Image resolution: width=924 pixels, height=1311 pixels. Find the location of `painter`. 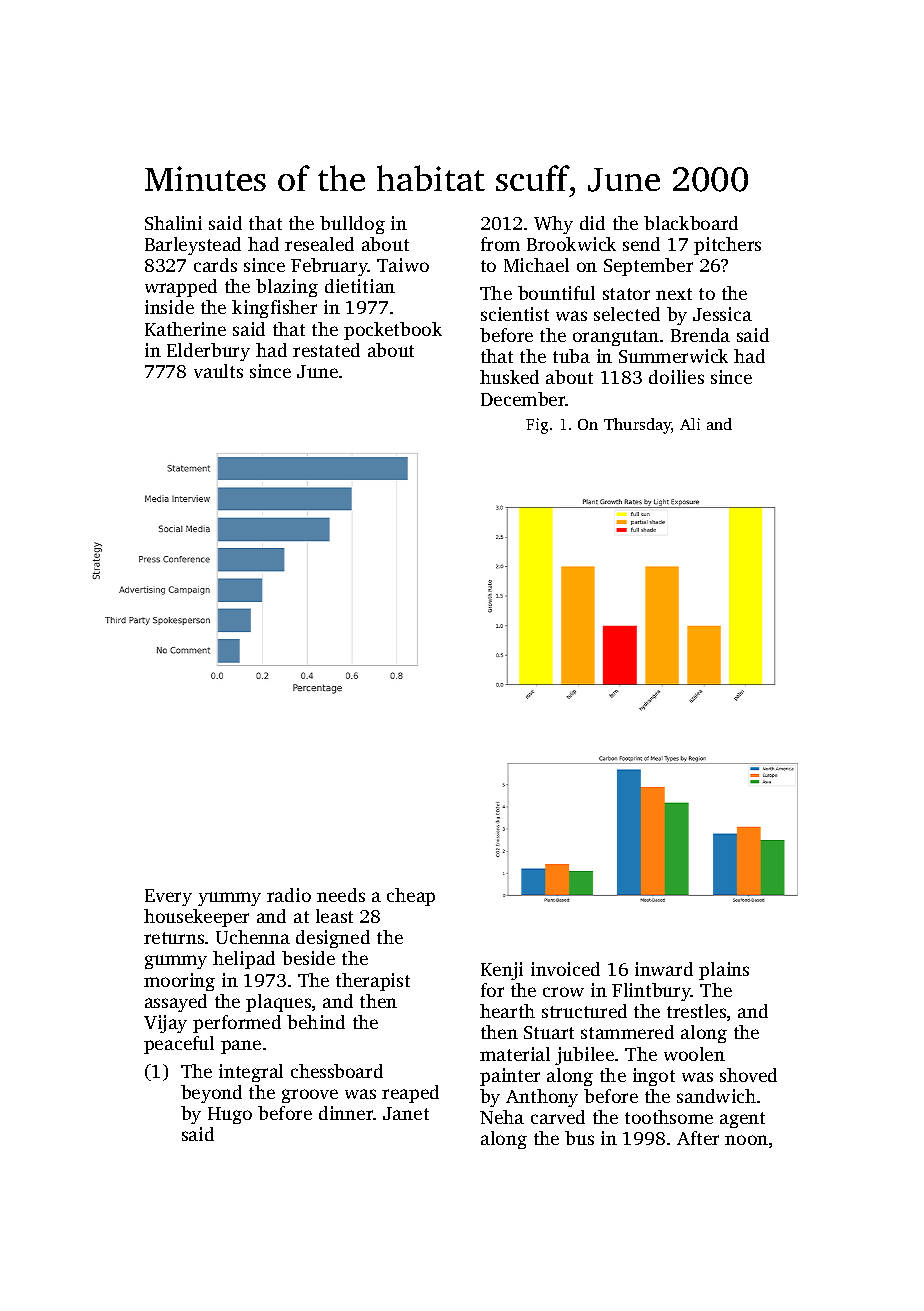

painter is located at coordinates (510, 1077).
